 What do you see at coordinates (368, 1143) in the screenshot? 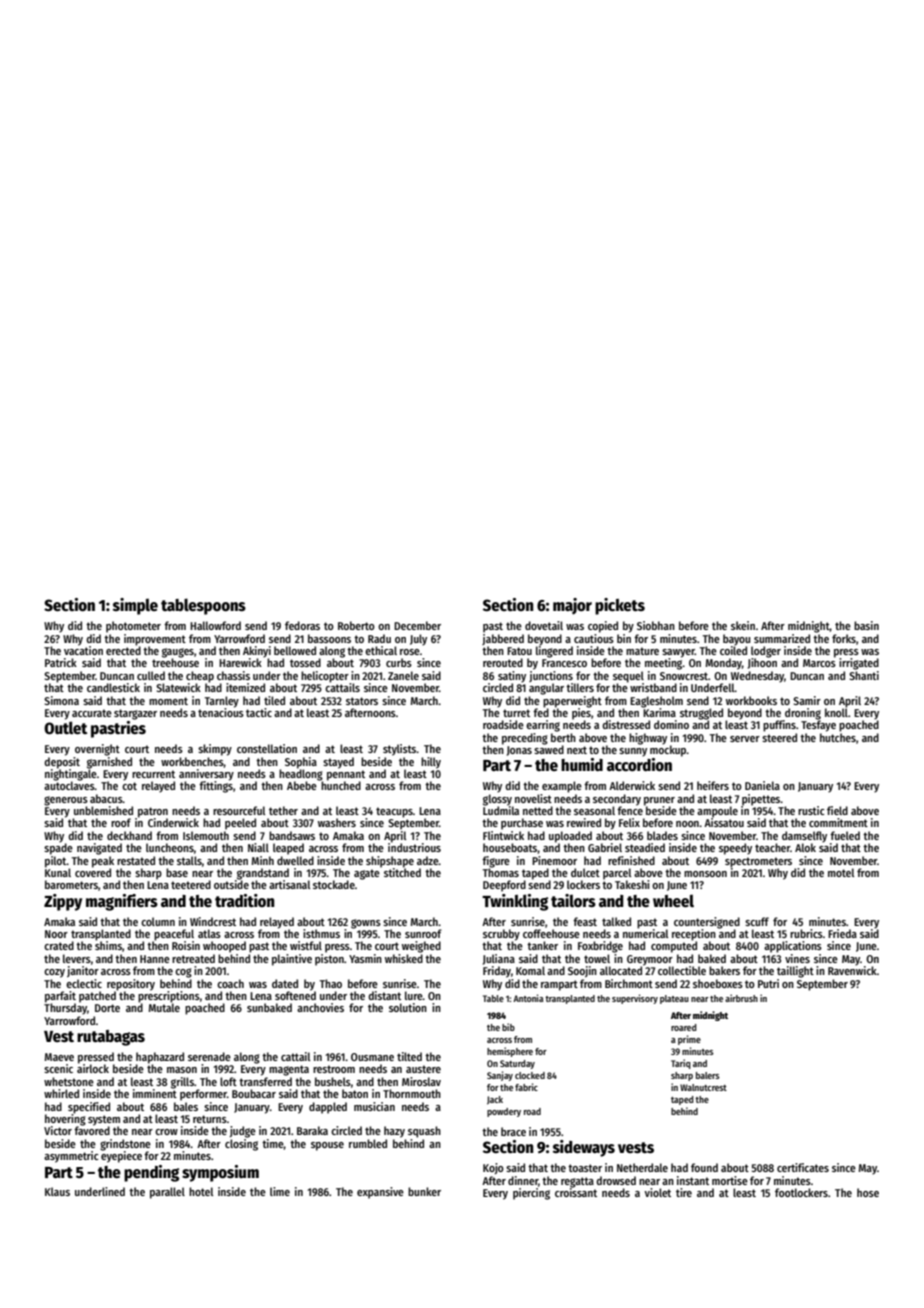
I see `rumbled` at bounding box center [368, 1143].
